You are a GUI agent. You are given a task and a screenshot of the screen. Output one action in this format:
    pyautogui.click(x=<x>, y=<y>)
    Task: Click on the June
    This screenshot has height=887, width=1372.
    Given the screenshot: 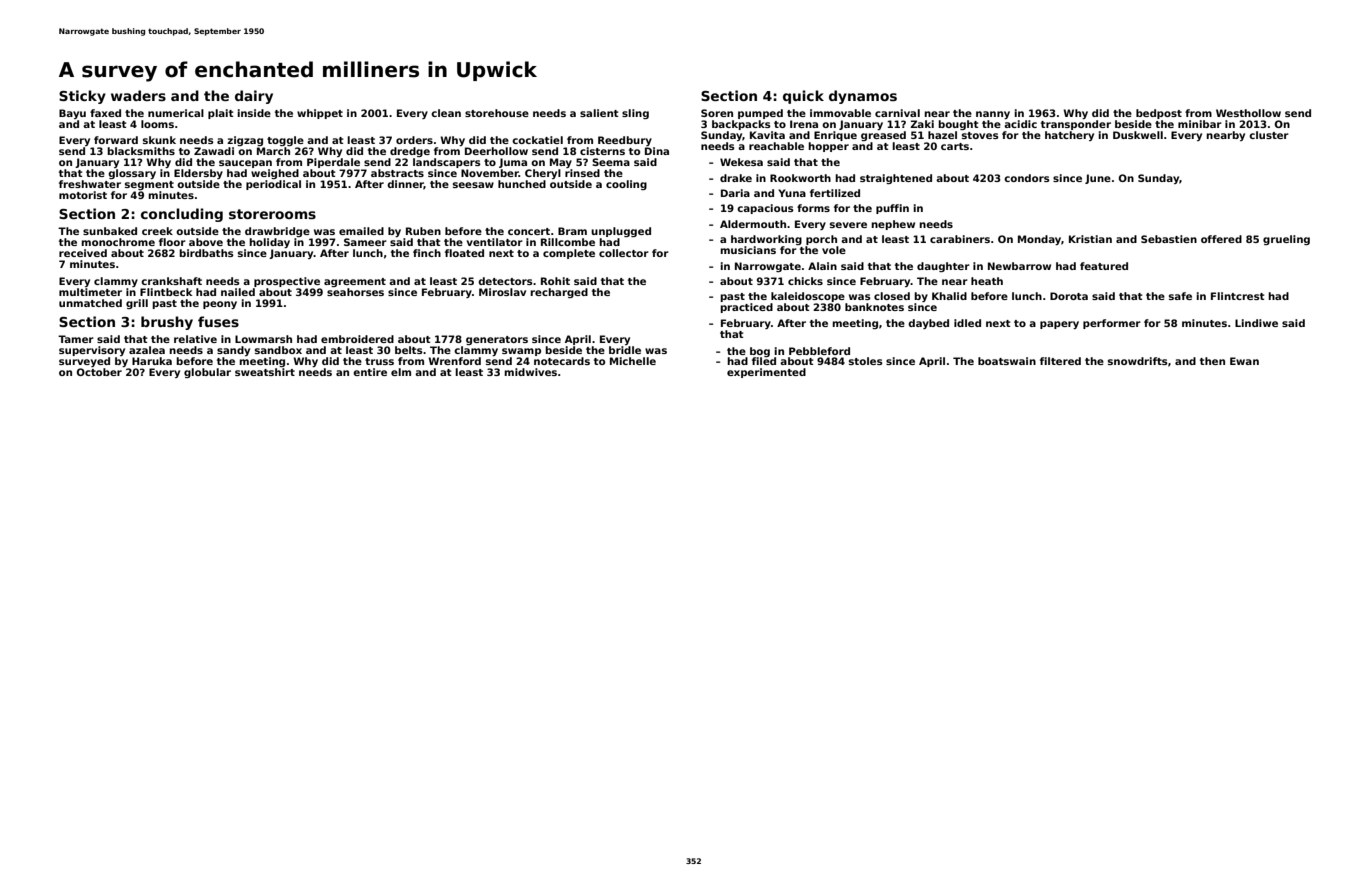 What is the action you would take?
    pyautogui.click(x=1098, y=179)
